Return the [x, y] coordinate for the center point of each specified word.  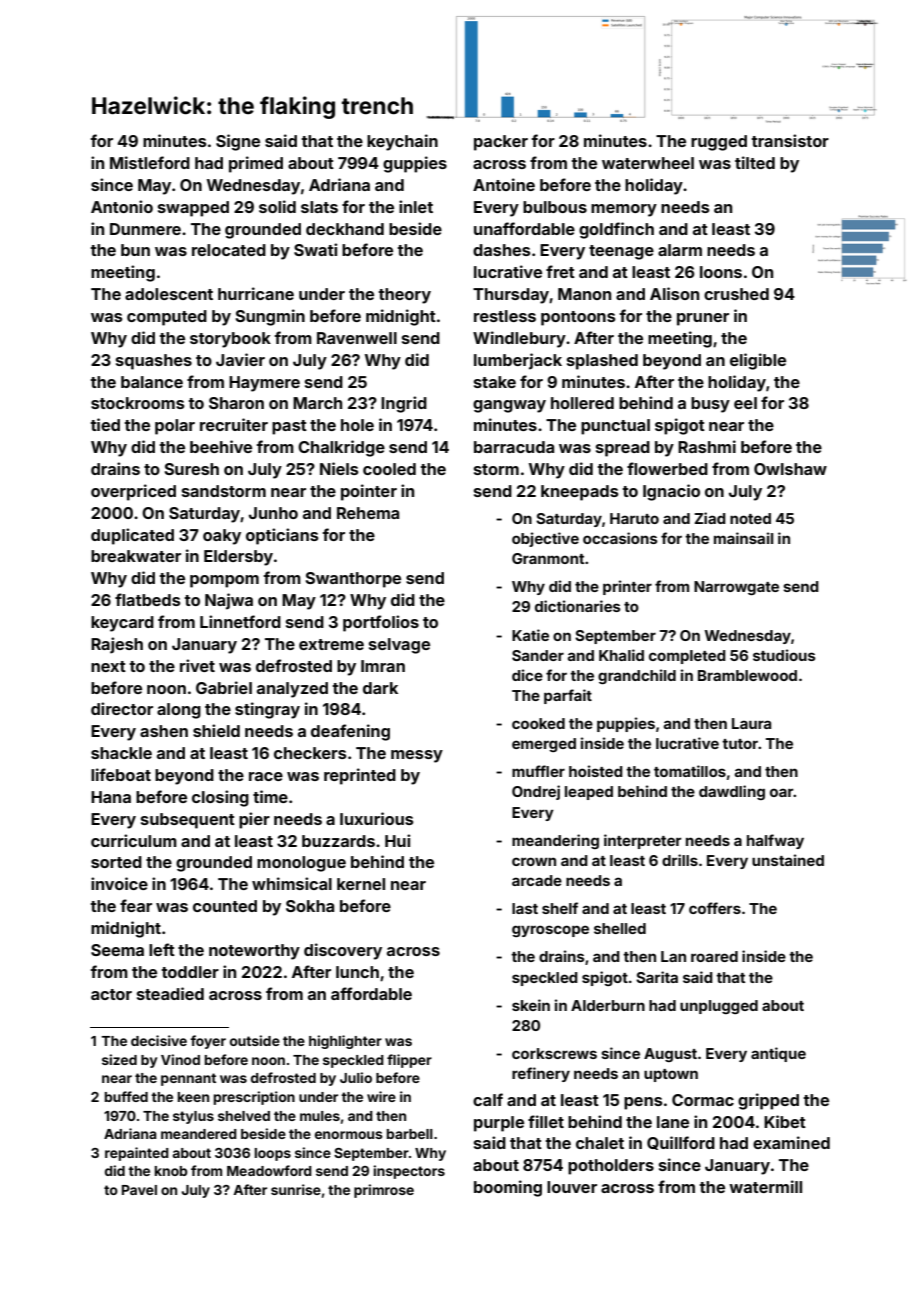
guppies [415, 164]
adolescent [169, 294]
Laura [751, 723]
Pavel [139, 1190]
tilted [755, 162]
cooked [538, 723]
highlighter [345, 1042]
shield [216, 730]
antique [778, 1054]
